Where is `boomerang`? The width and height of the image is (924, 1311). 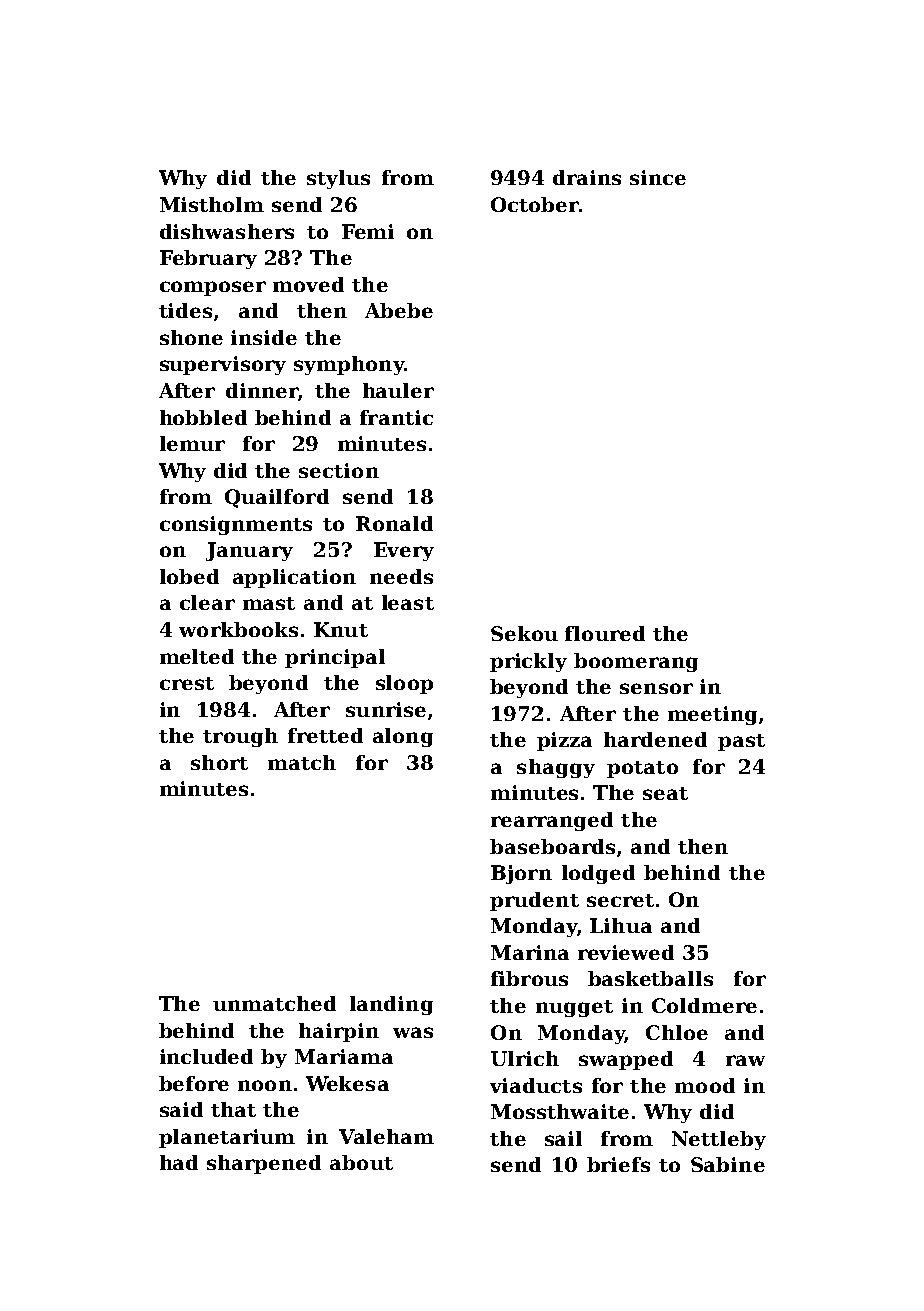 boomerang is located at coordinates (636, 662).
